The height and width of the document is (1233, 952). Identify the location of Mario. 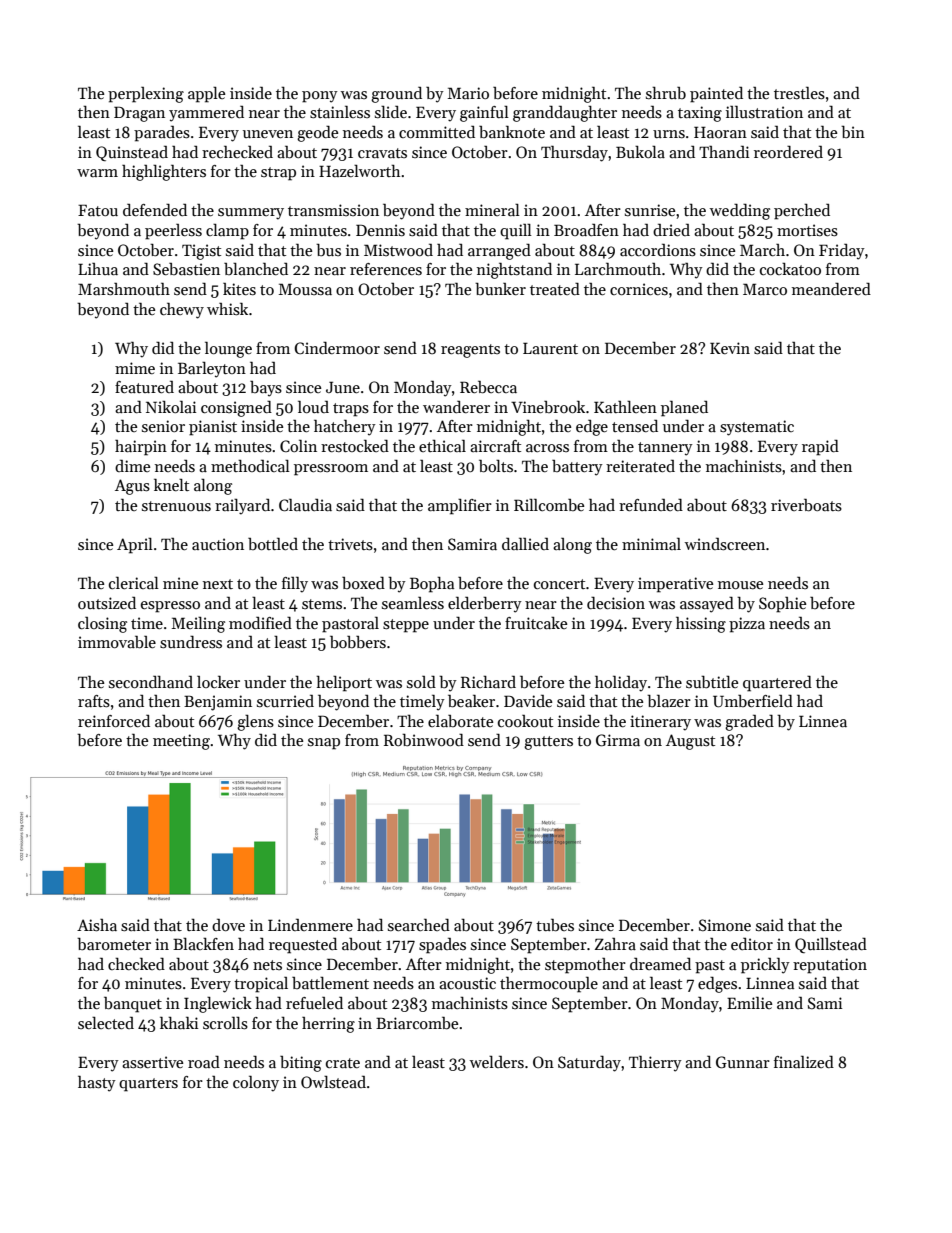
(468, 93).
